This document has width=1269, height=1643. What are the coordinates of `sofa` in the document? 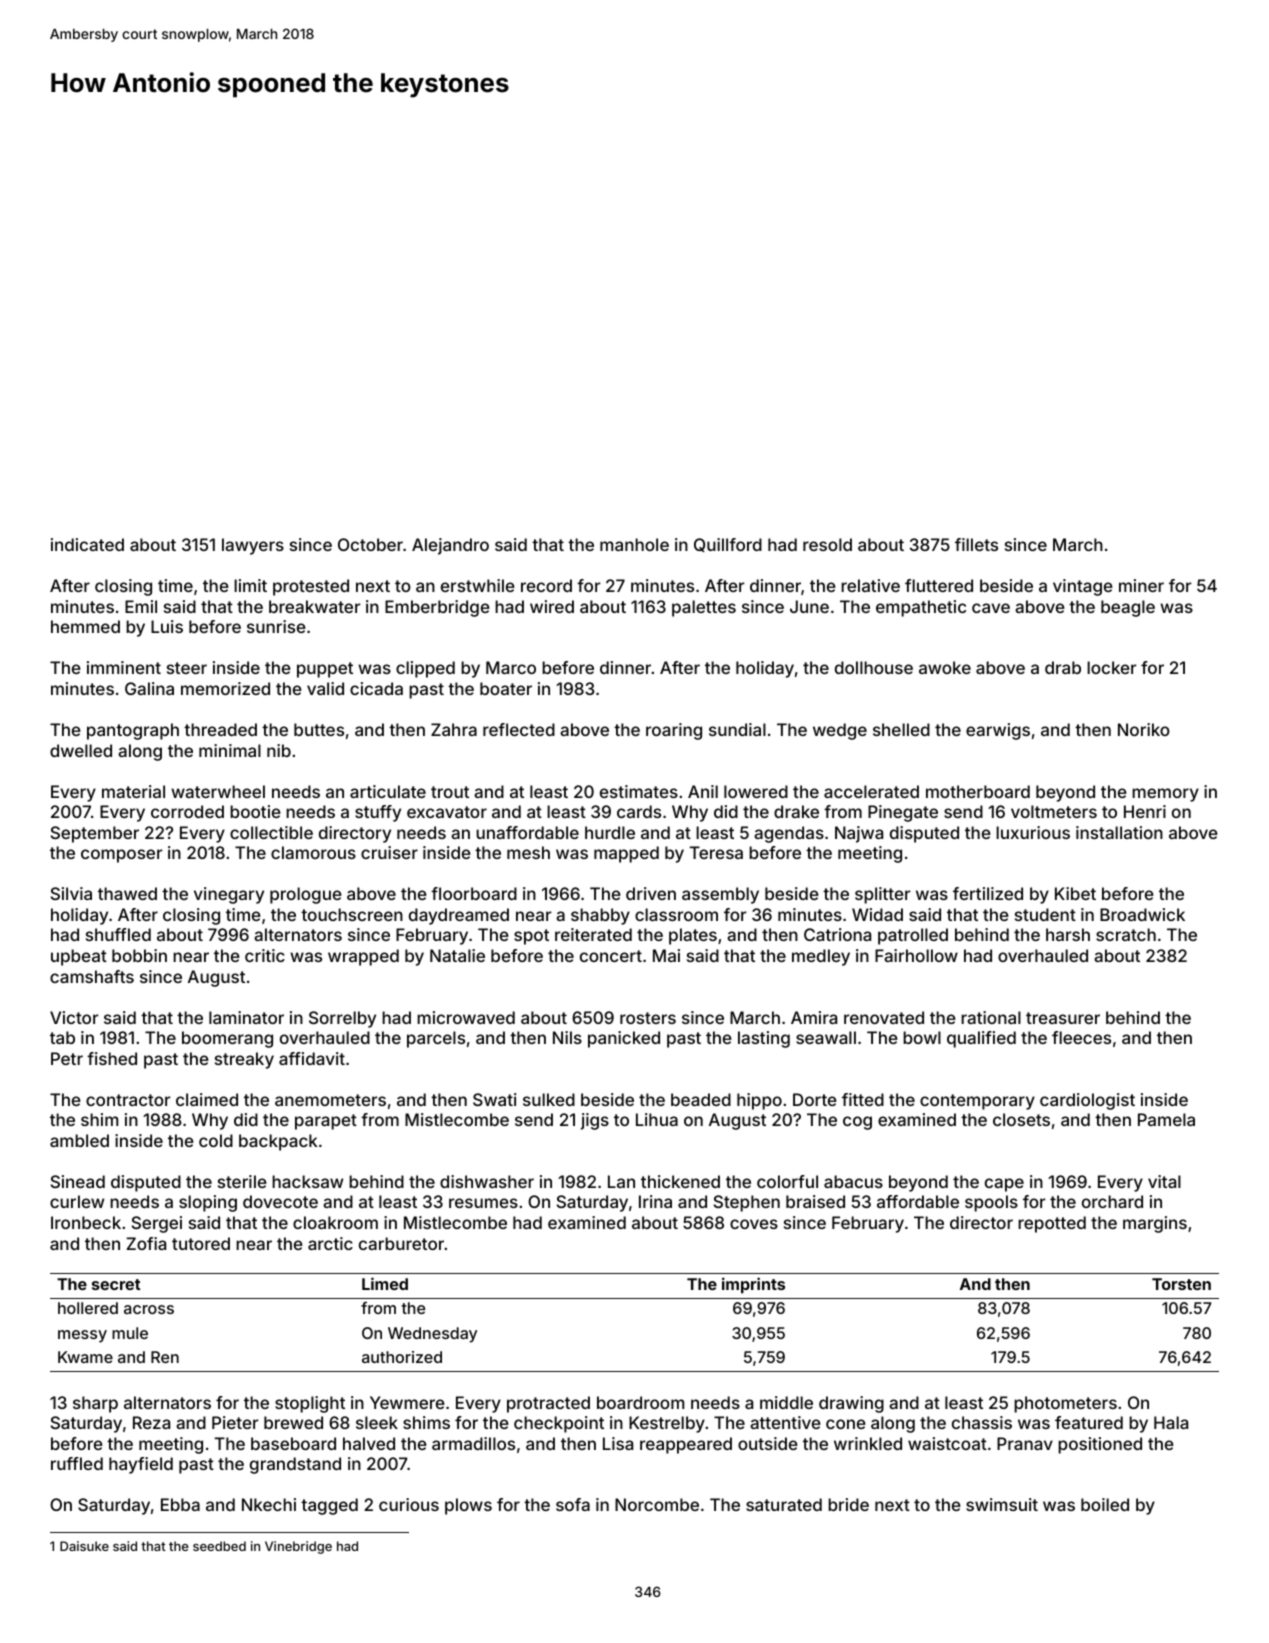 It's located at (573, 1504).
